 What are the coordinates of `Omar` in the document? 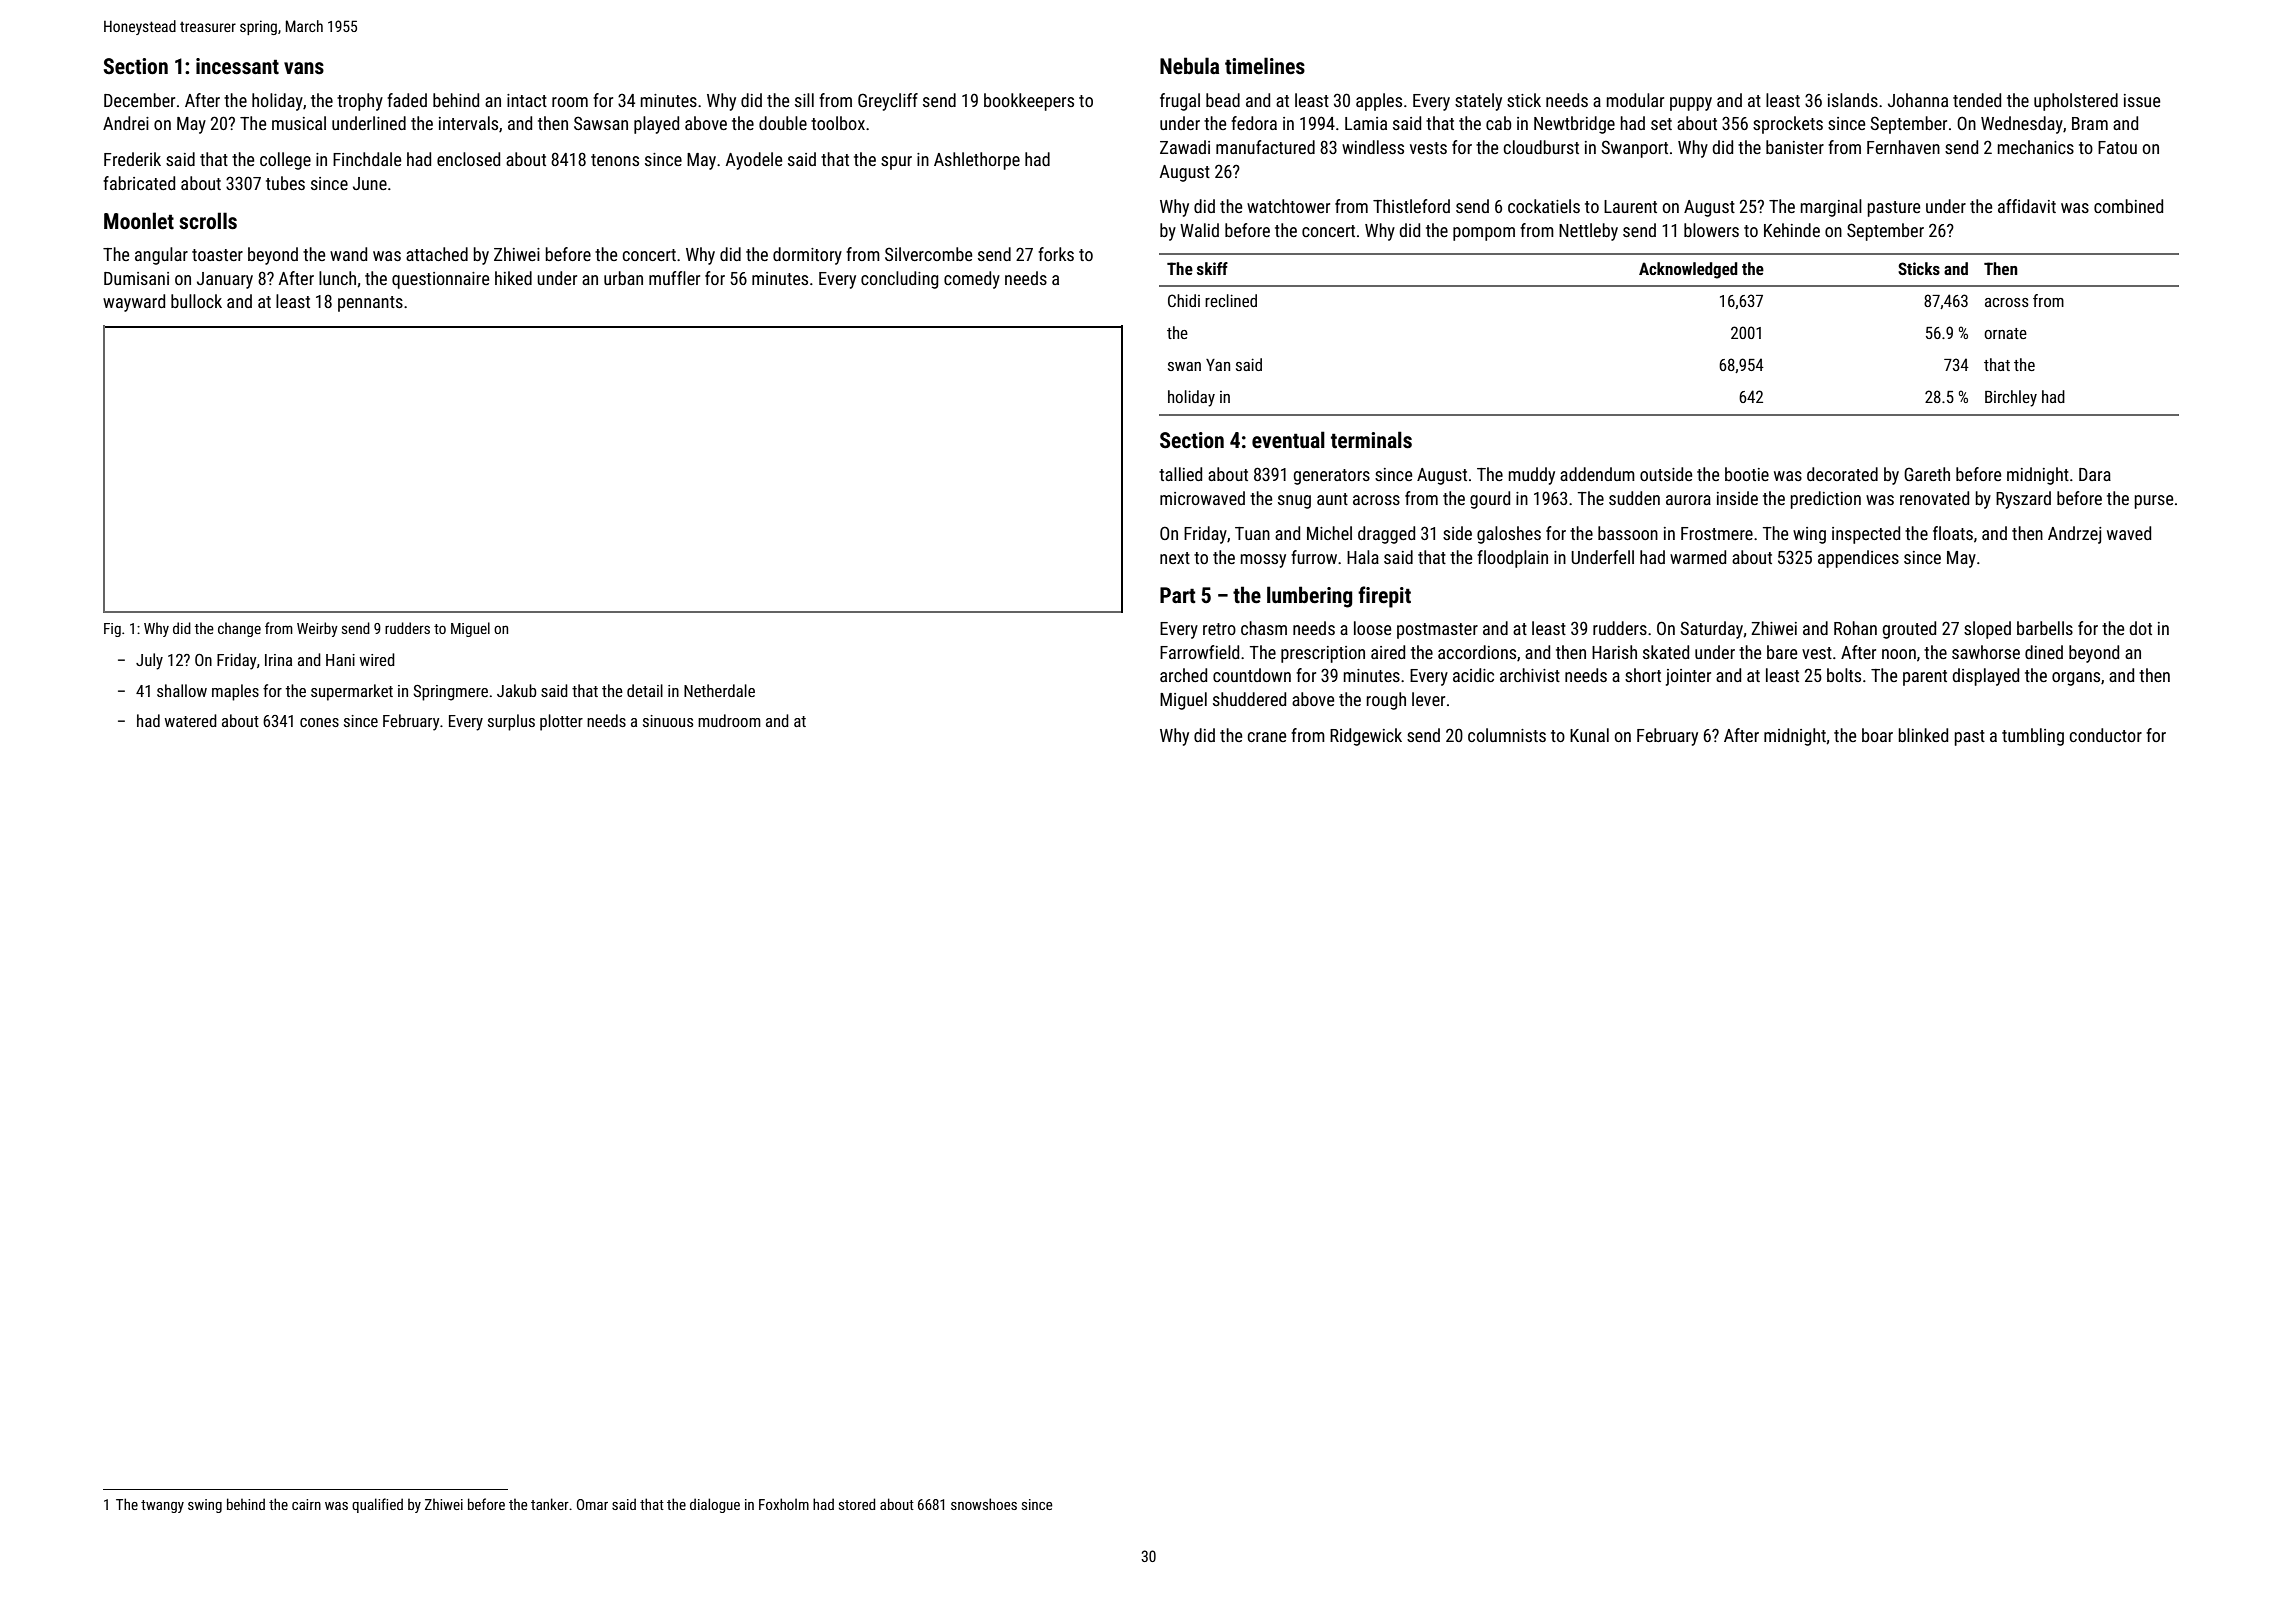 It's located at (592, 1504).
